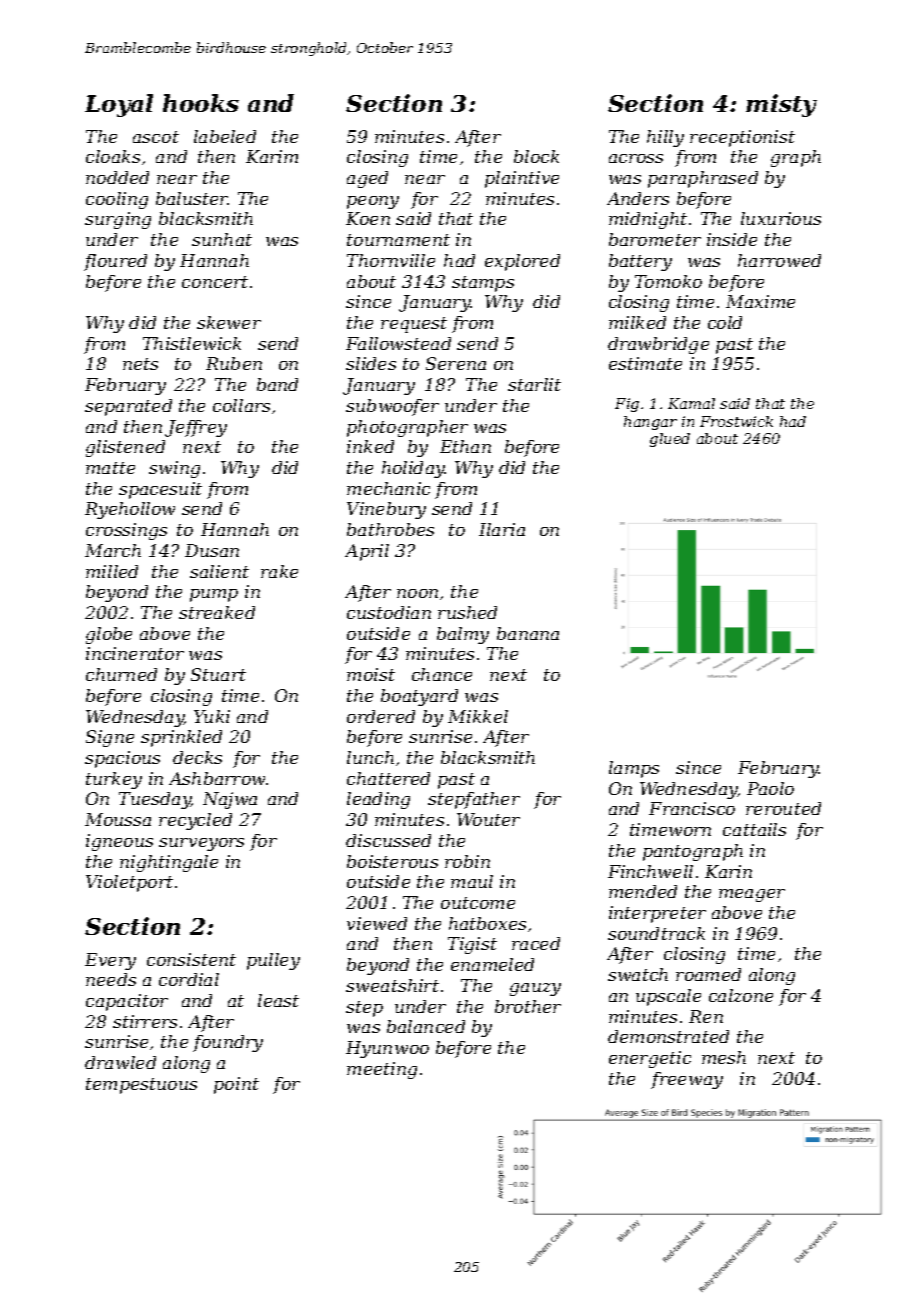 This page has height=1316, width=908. What do you see at coordinates (215, 282) in the page?
I see `concert` at bounding box center [215, 282].
